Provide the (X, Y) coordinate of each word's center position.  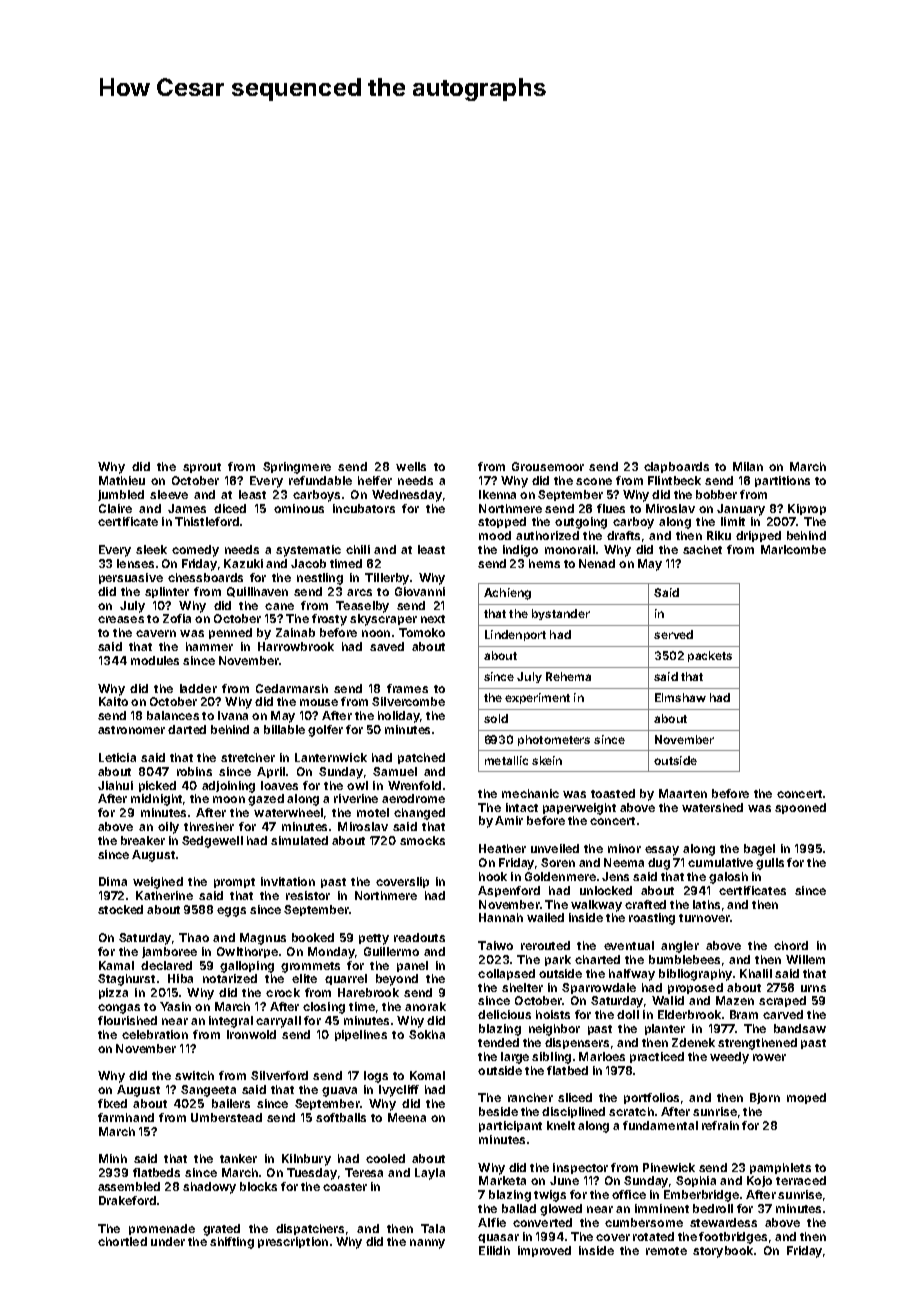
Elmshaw (680, 697)
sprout (202, 468)
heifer (375, 480)
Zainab (295, 632)
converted (542, 1222)
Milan (748, 466)
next (433, 619)
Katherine (164, 895)
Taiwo (495, 945)
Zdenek (693, 1042)
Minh (113, 1158)
